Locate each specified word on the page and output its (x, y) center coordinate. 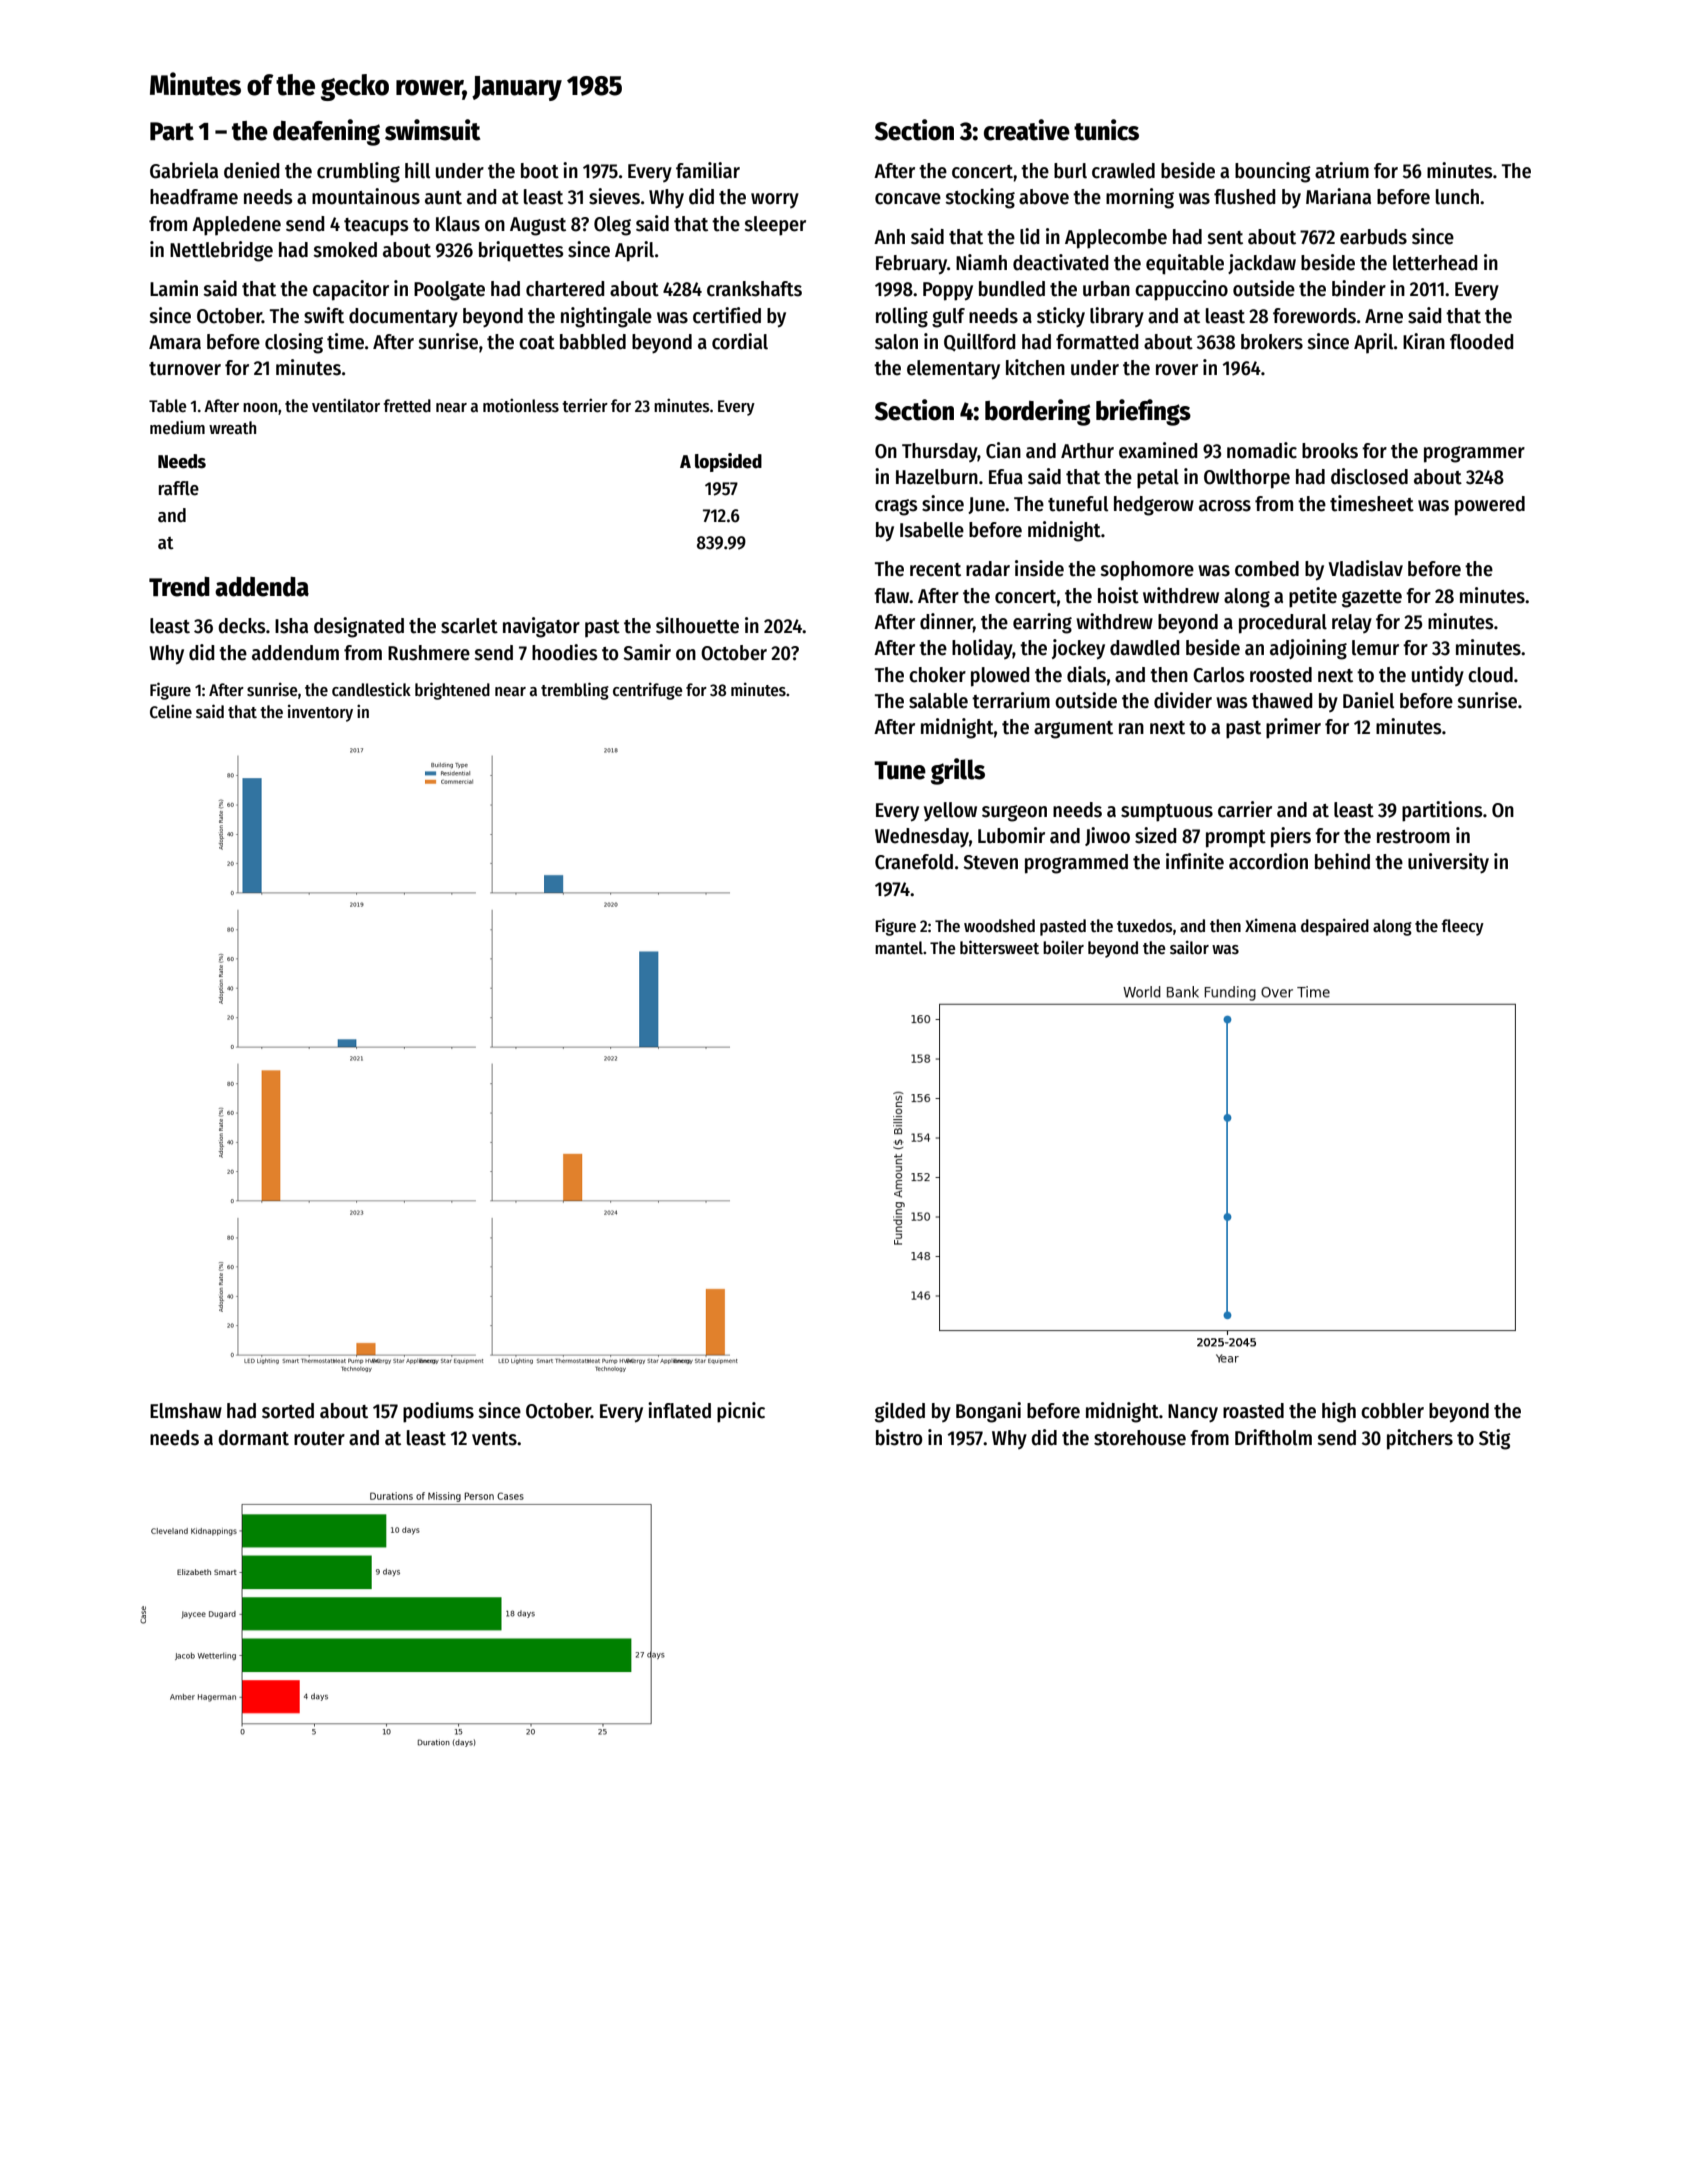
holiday (982, 649)
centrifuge (648, 691)
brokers (1272, 342)
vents (494, 1439)
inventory (320, 713)
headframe (194, 197)
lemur (1375, 648)
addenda (262, 587)
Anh (889, 236)
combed (1267, 569)
